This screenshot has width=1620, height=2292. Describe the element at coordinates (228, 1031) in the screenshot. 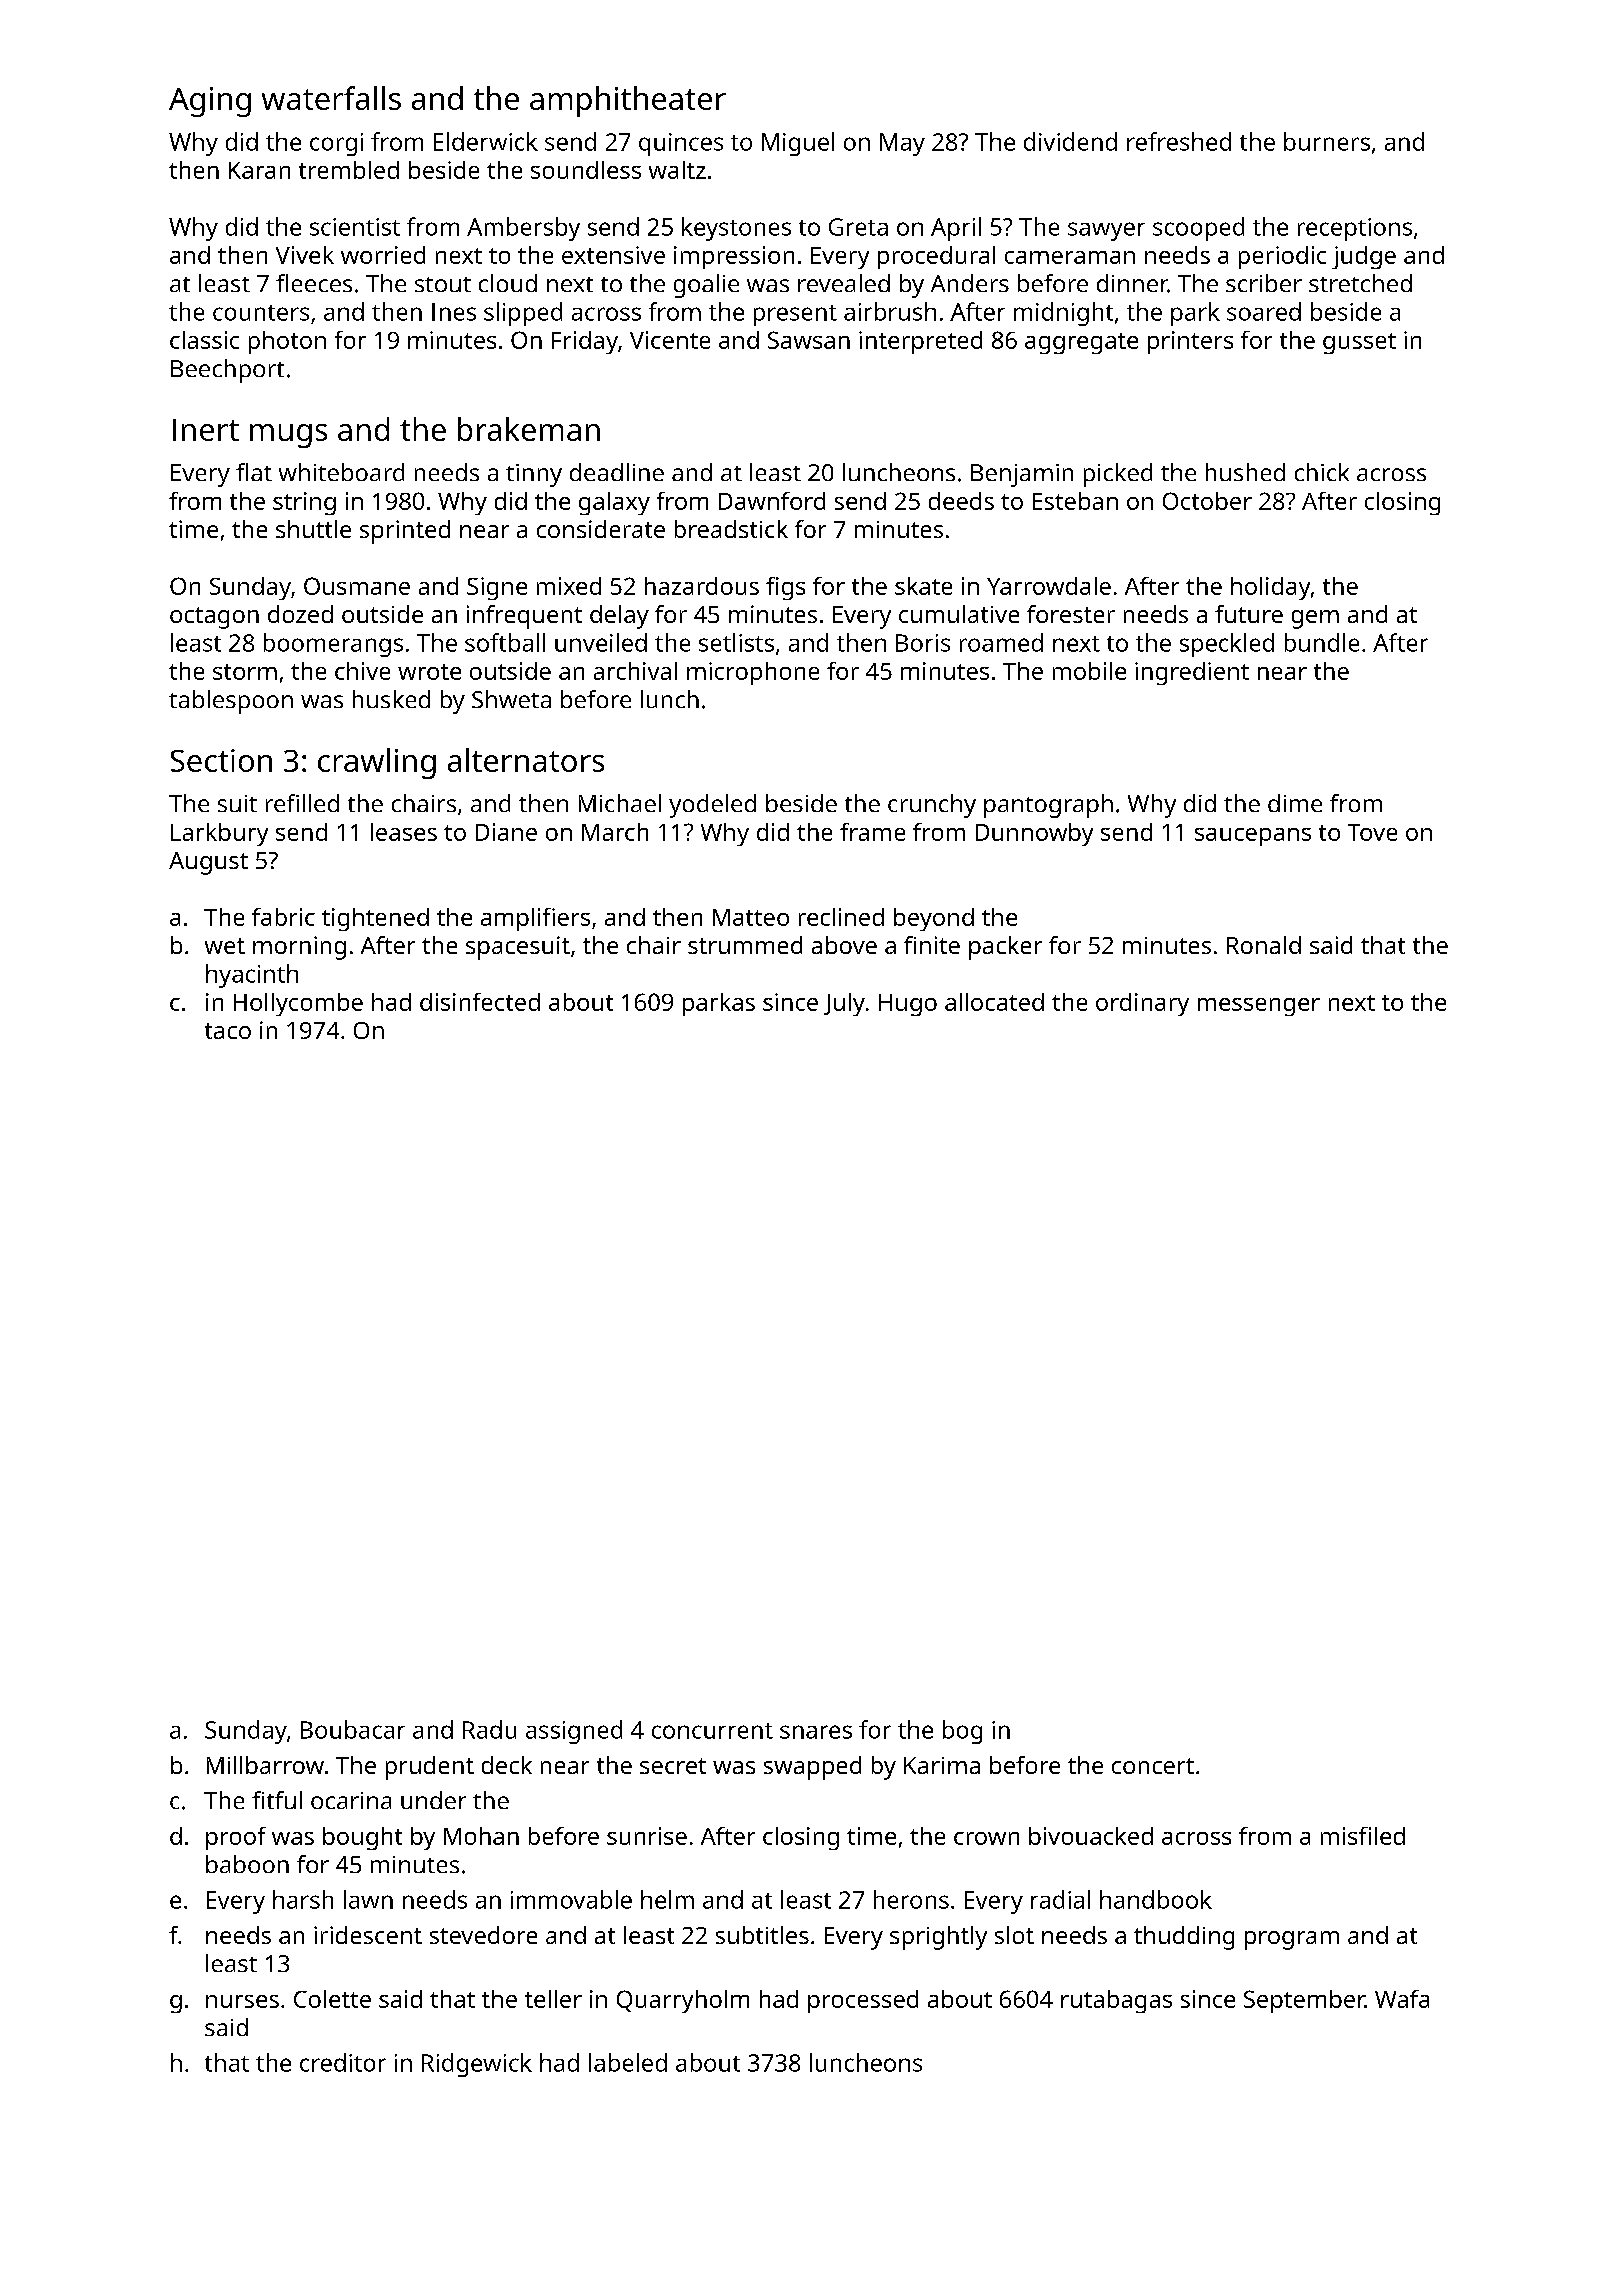

I see `taco` at that location.
